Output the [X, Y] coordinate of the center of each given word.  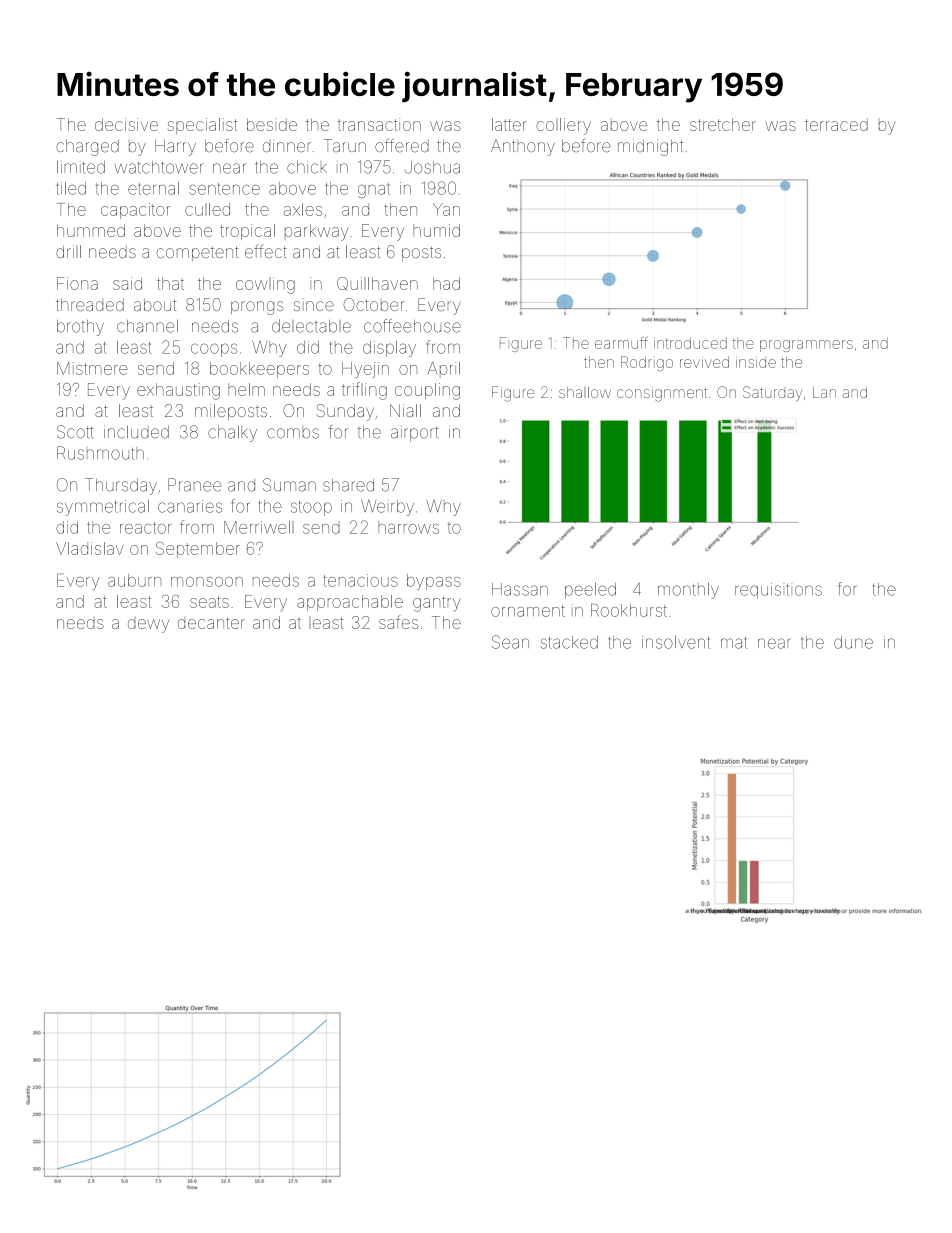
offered [402, 146]
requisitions [778, 591]
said [127, 283]
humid [436, 230]
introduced [690, 343]
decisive [126, 124]
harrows [408, 527]
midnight [650, 147]
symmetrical [103, 507]
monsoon [207, 582]
